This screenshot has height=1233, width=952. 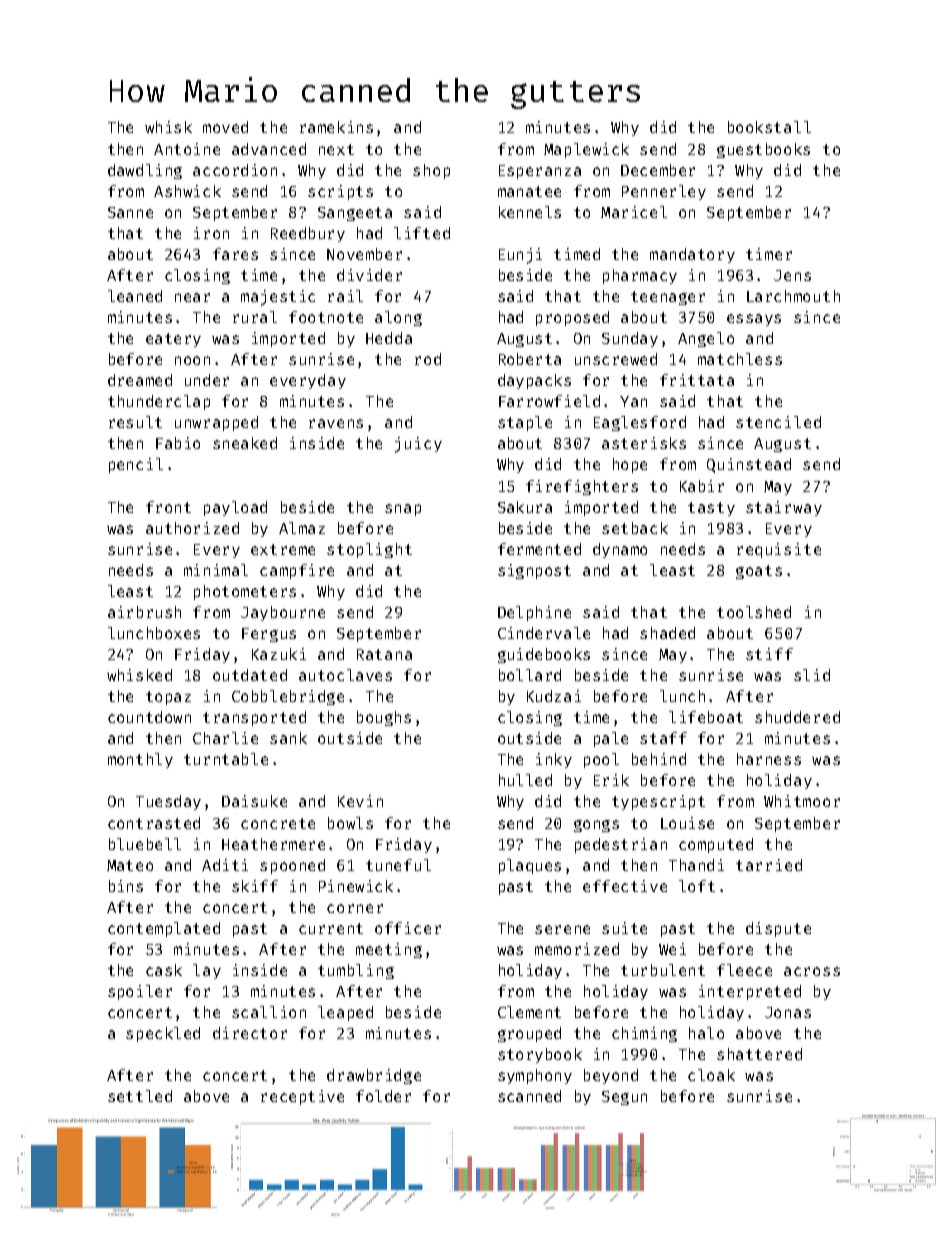 What do you see at coordinates (140, 760) in the screenshot?
I see `monthly` at bounding box center [140, 760].
